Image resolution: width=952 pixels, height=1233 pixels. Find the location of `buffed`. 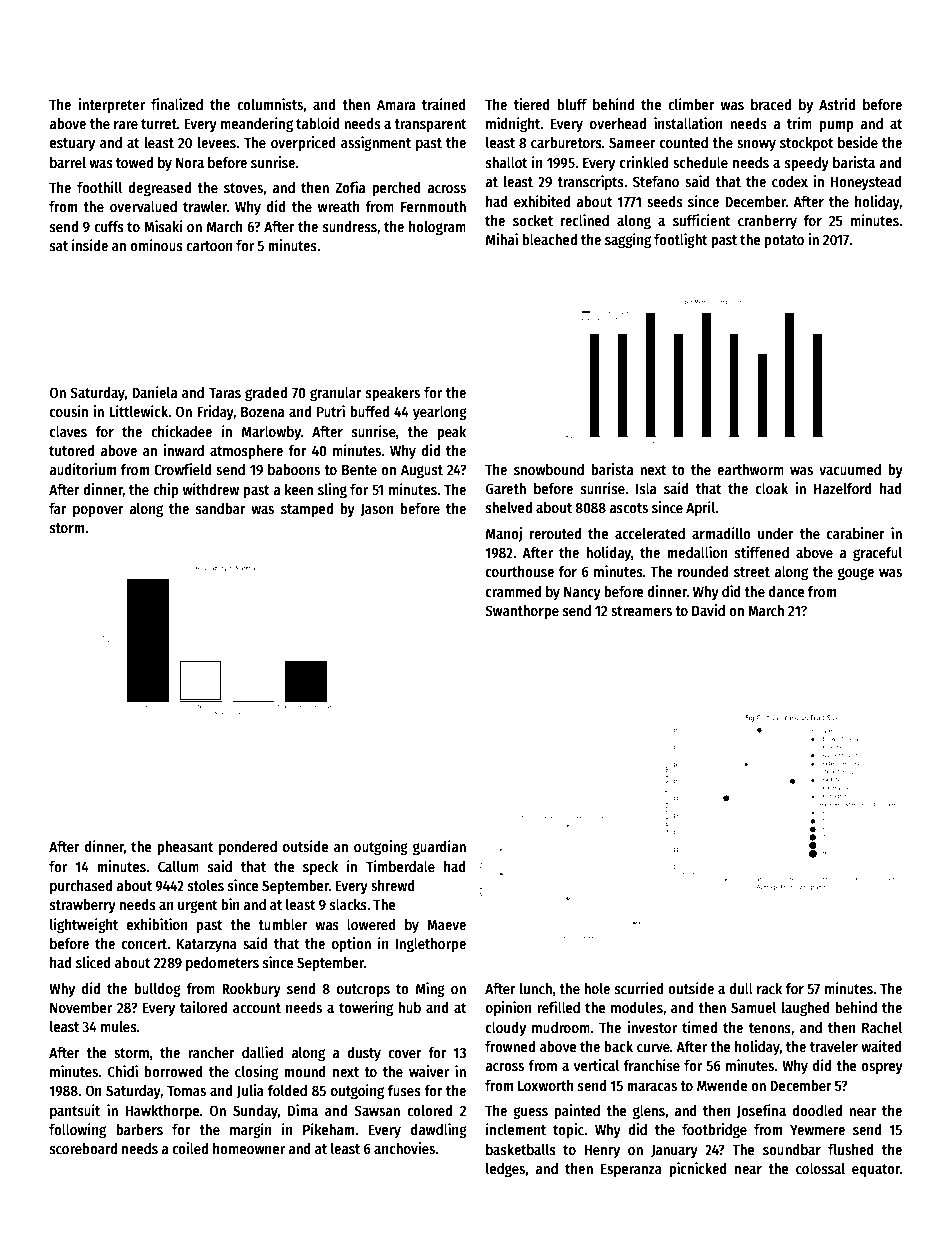

buffed is located at coordinates (369, 411).
